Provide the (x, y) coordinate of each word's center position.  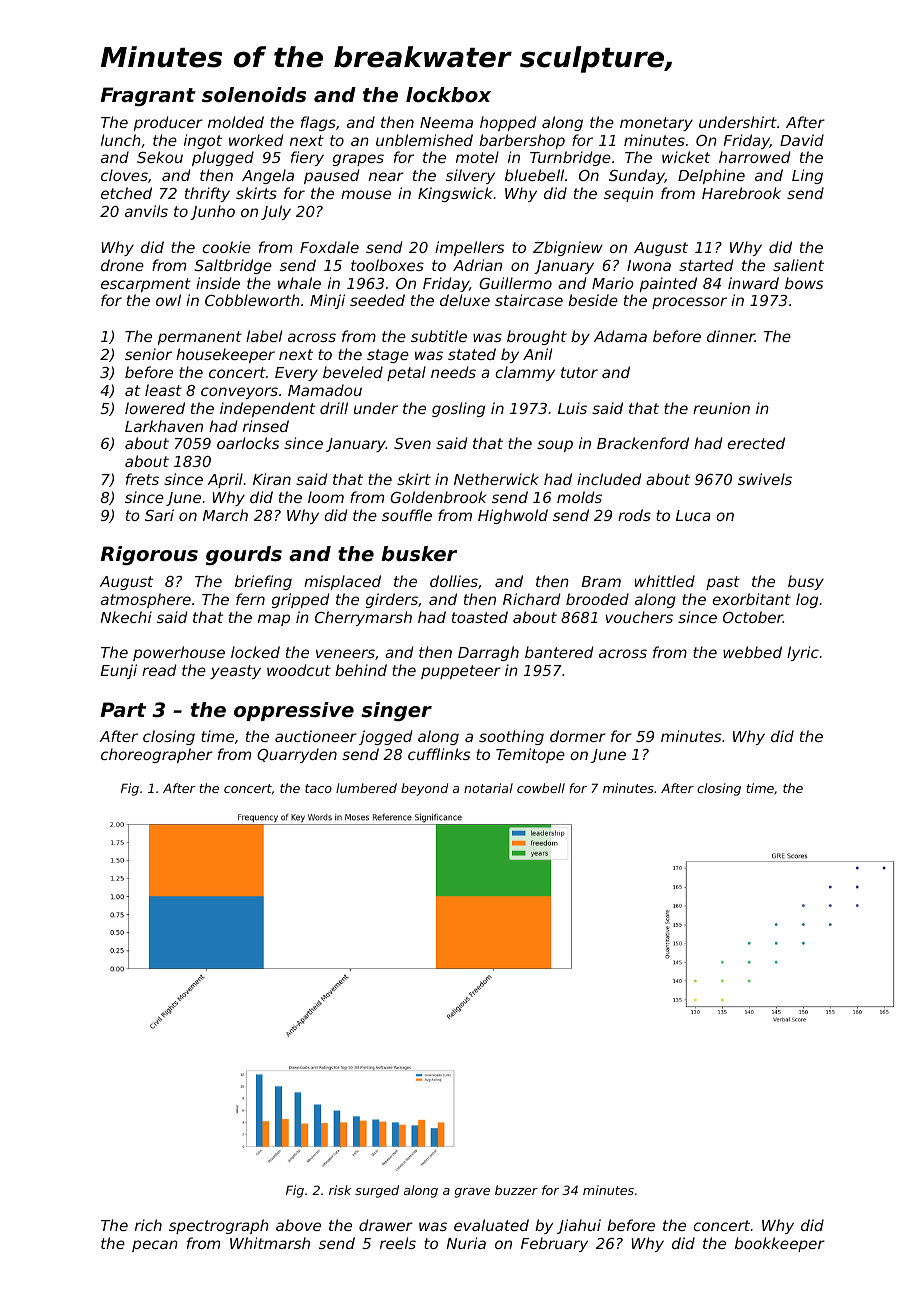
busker (419, 554)
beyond (424, 789)
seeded (377, 300)
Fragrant (148, 96)
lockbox (448, 95)
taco (318, 788)
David (802, 140)
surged (377, 1191)
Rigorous (149, 555)
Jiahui (579, 1226)
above (298, 1225)
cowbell (541, 788)
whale (299, 283)
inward (753, 283)
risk (340, 1190)
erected (756, 443)
